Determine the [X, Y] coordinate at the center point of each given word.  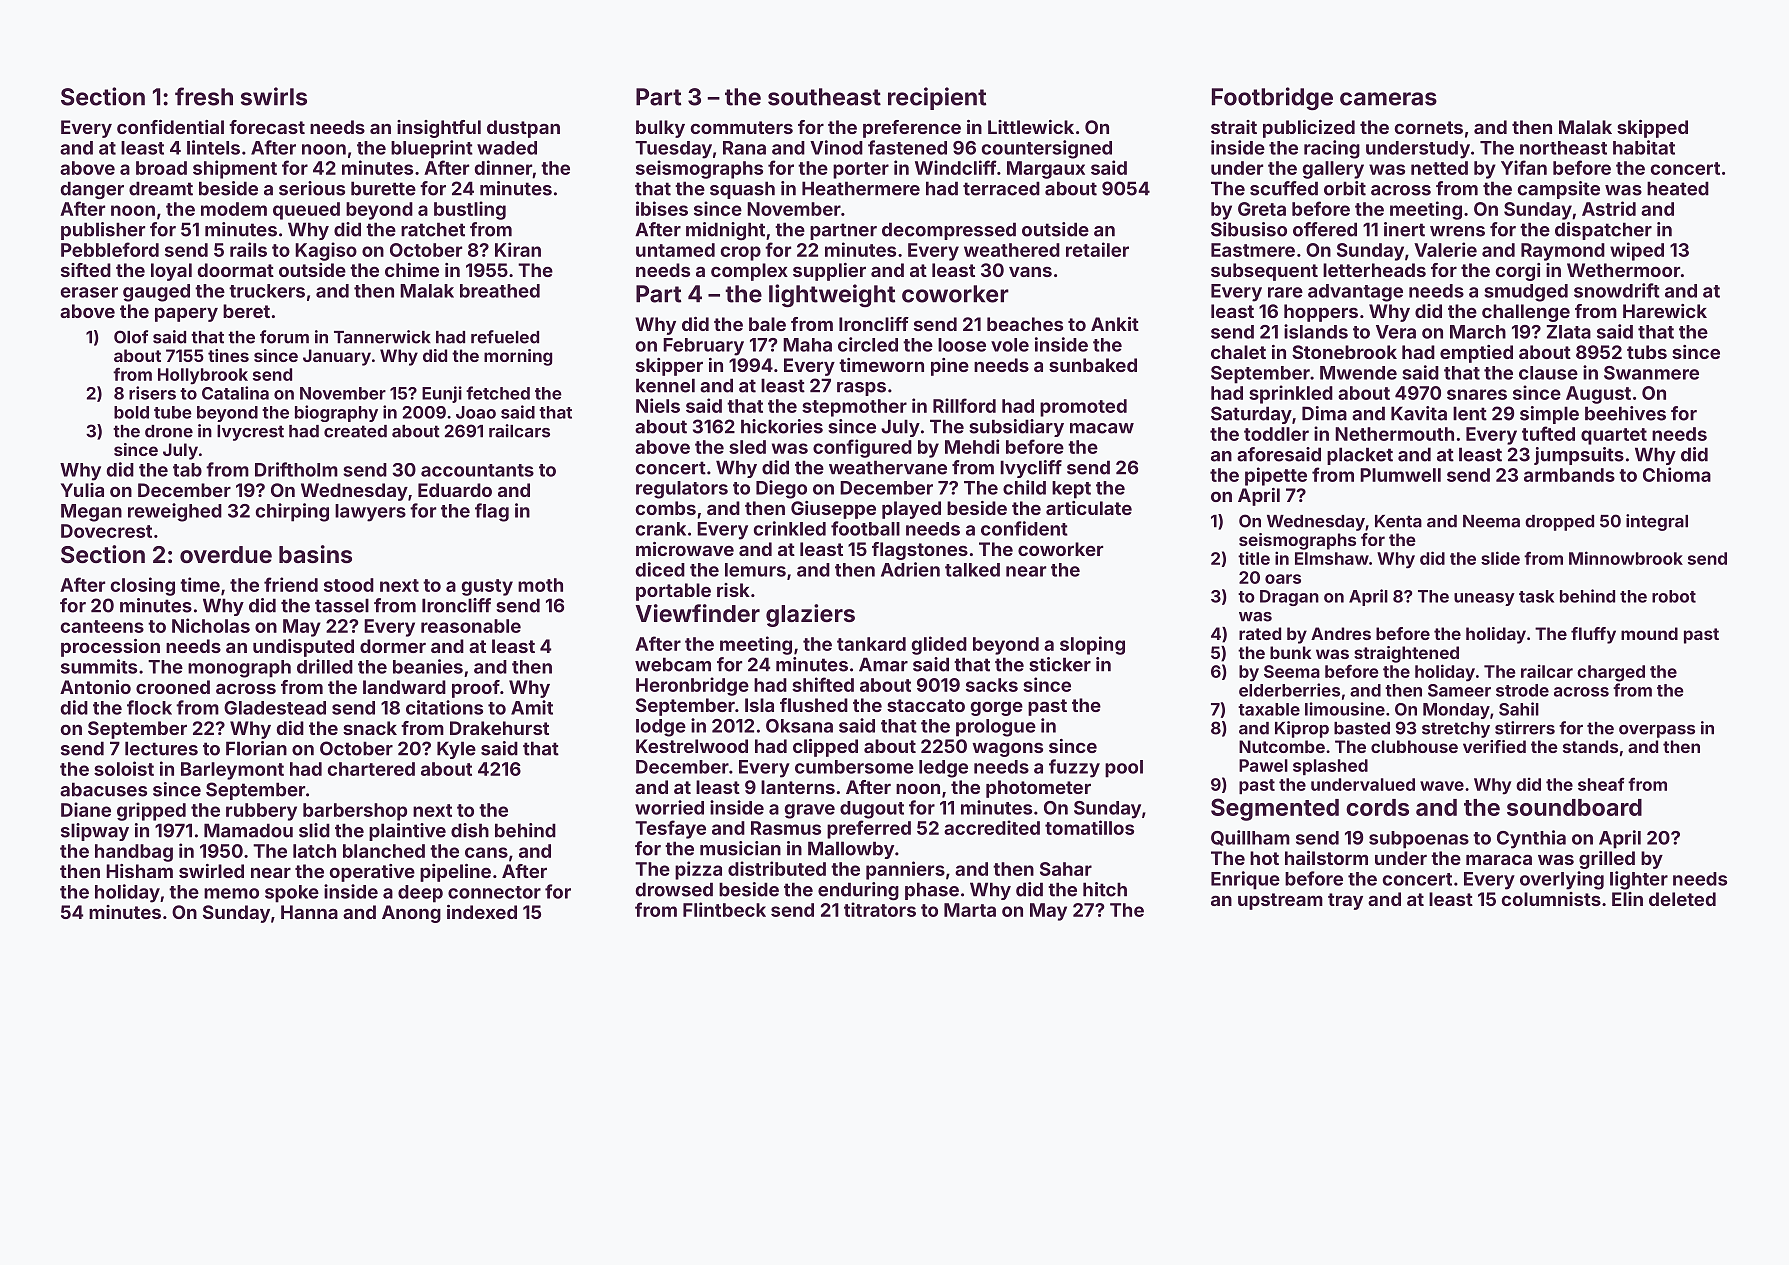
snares [1477, 394]
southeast [824, 97]
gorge [996, 708]
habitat [1644, 147]
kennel [665, 385]
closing [142, 586]
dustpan [523, 129]
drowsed [674, 889]
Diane [86, 809]
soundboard [1574, 807]
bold [131, 412]
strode [1522, 690]
